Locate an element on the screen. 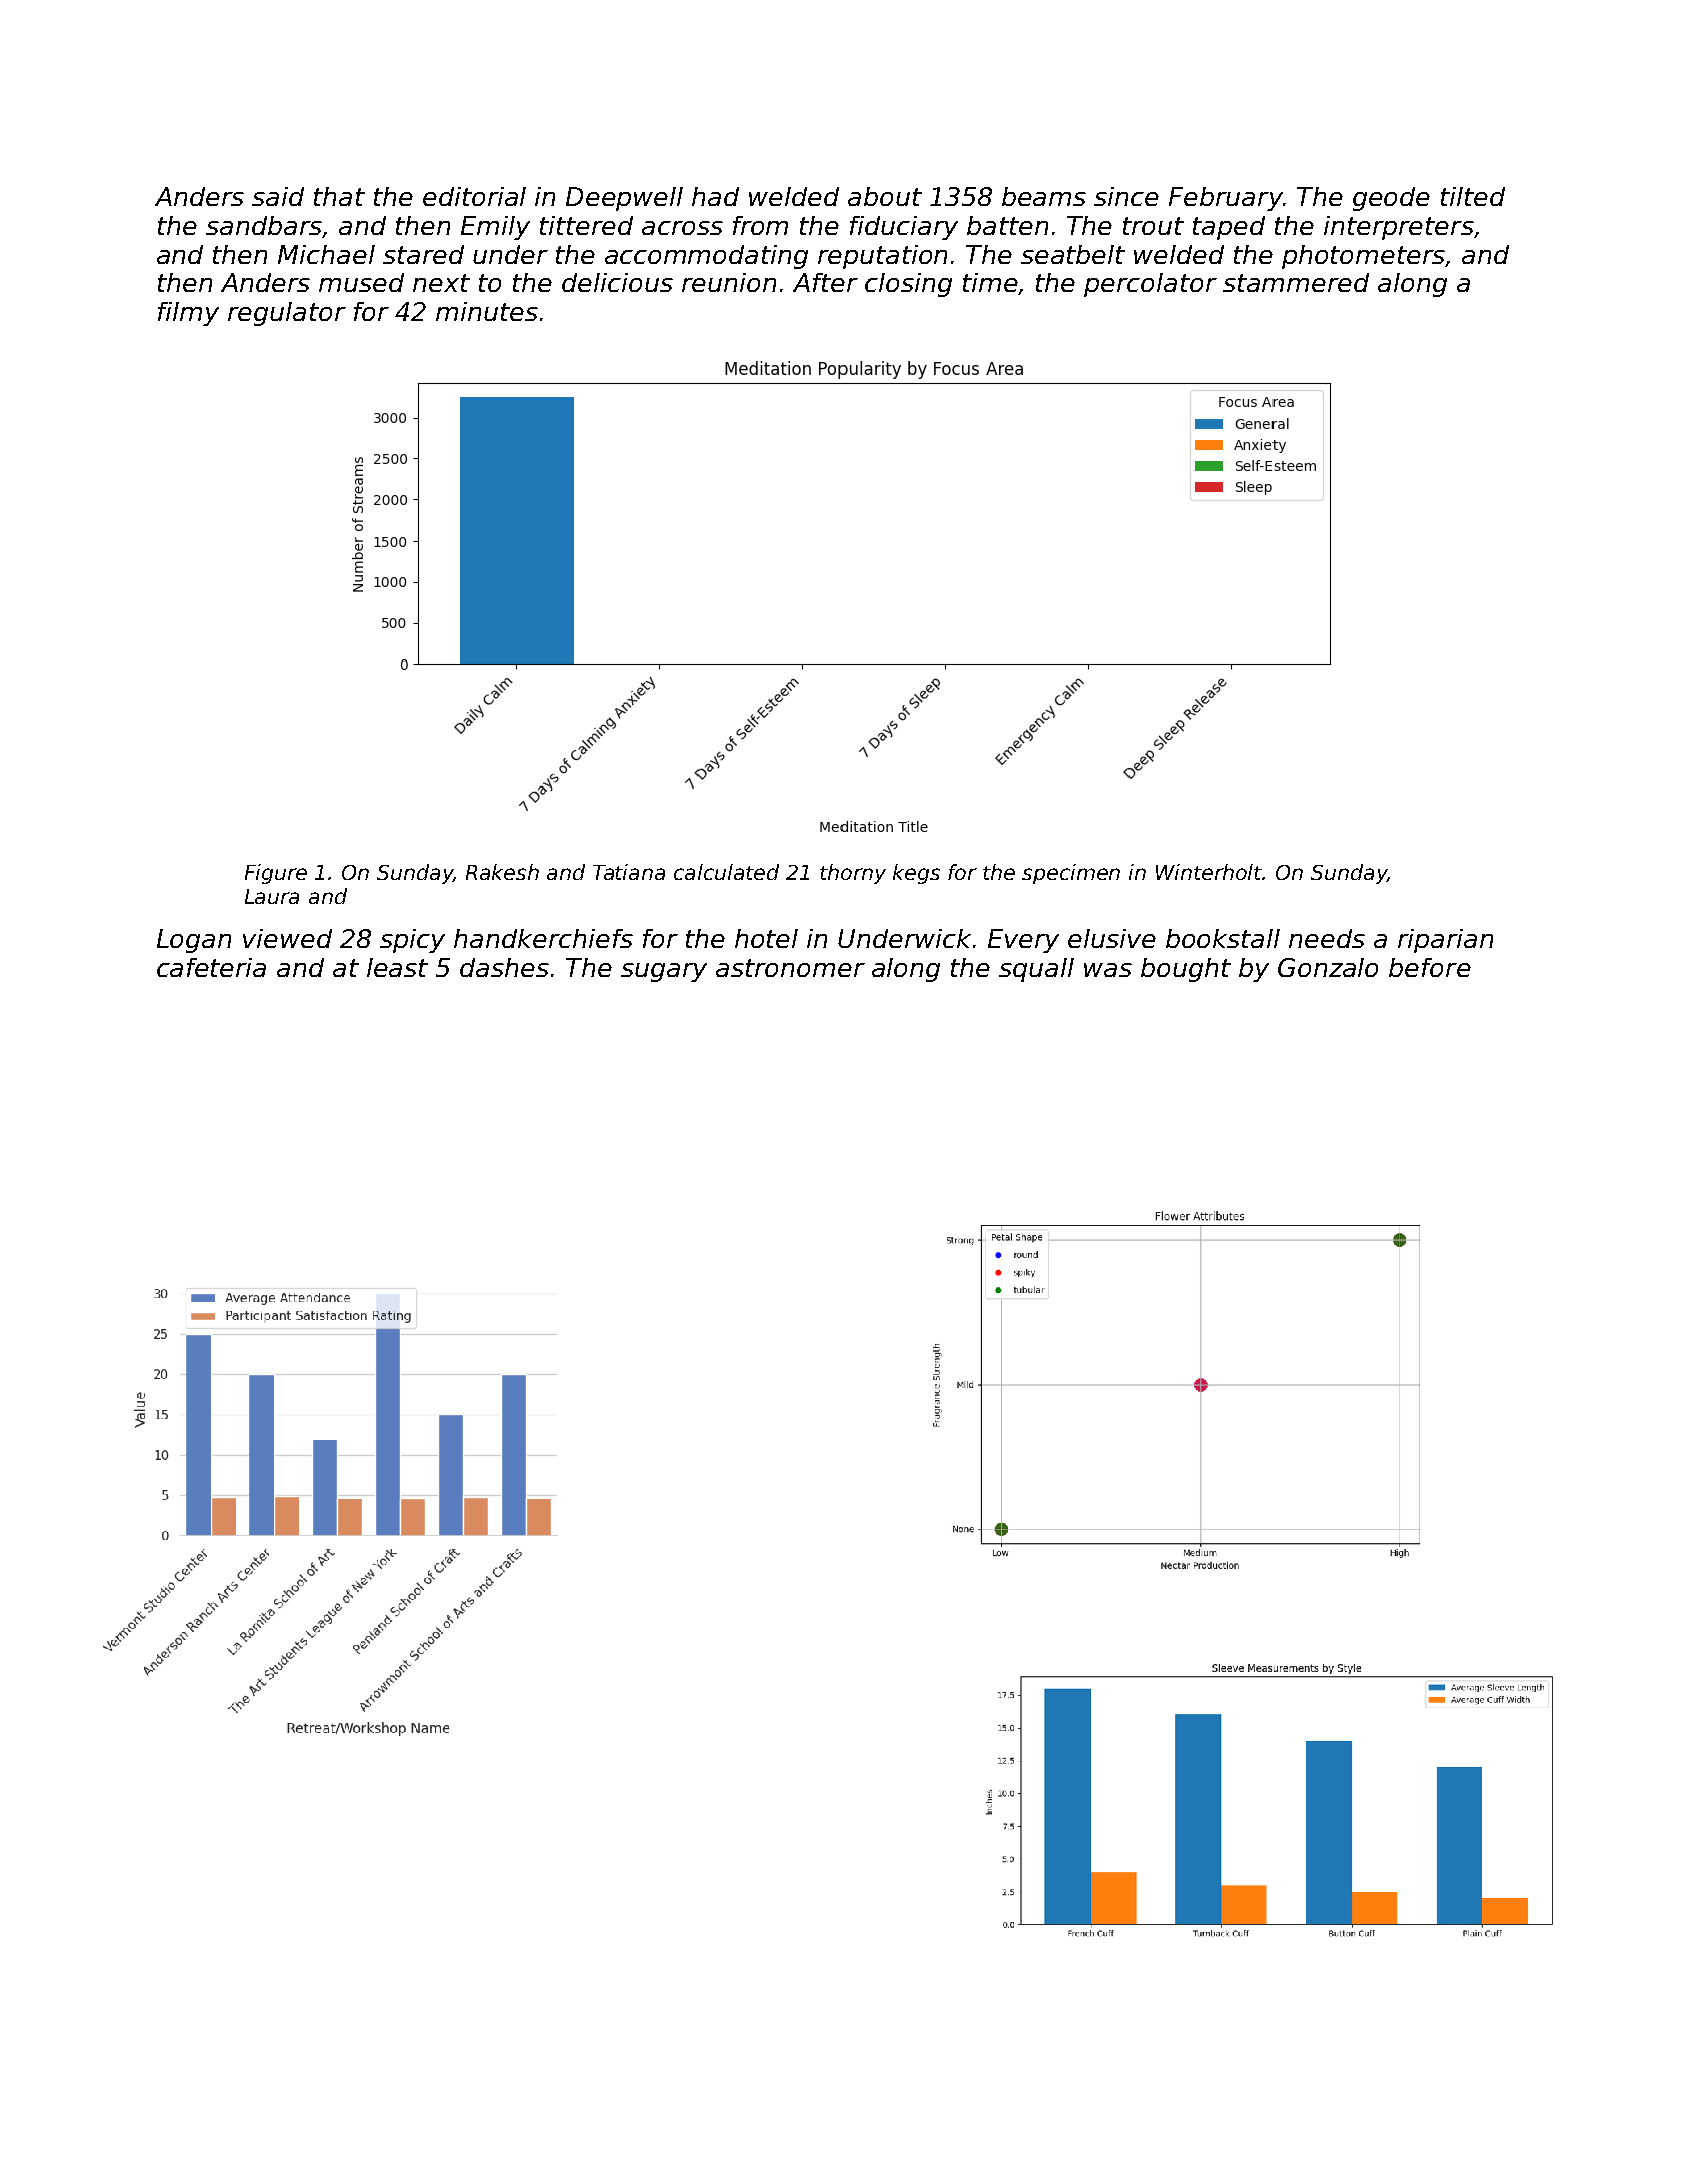 The image size is (1683, 2178). closing is located at coordinates (908, 285).
